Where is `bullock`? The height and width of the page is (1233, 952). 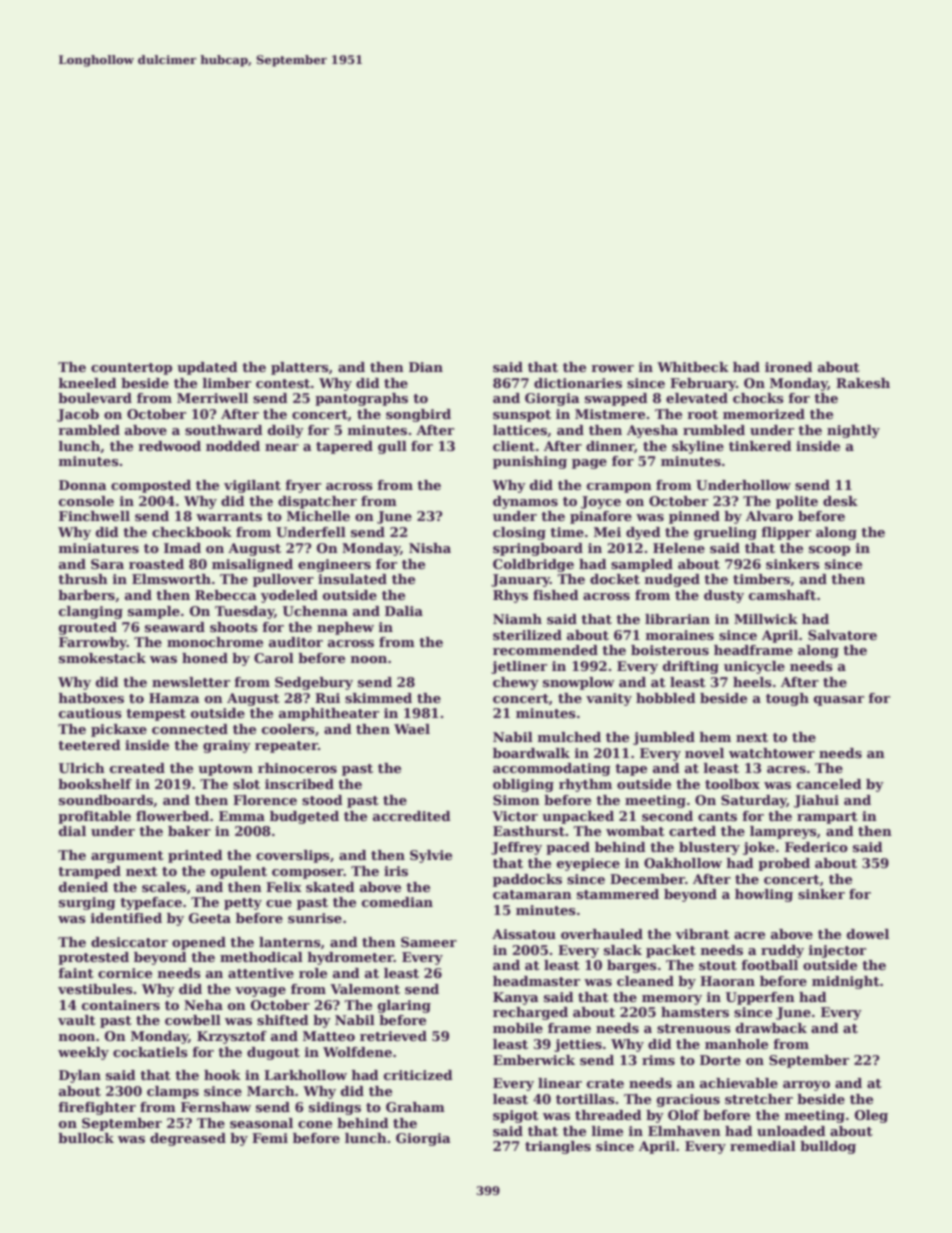
bullock is located at coordinates (86, 1138).
